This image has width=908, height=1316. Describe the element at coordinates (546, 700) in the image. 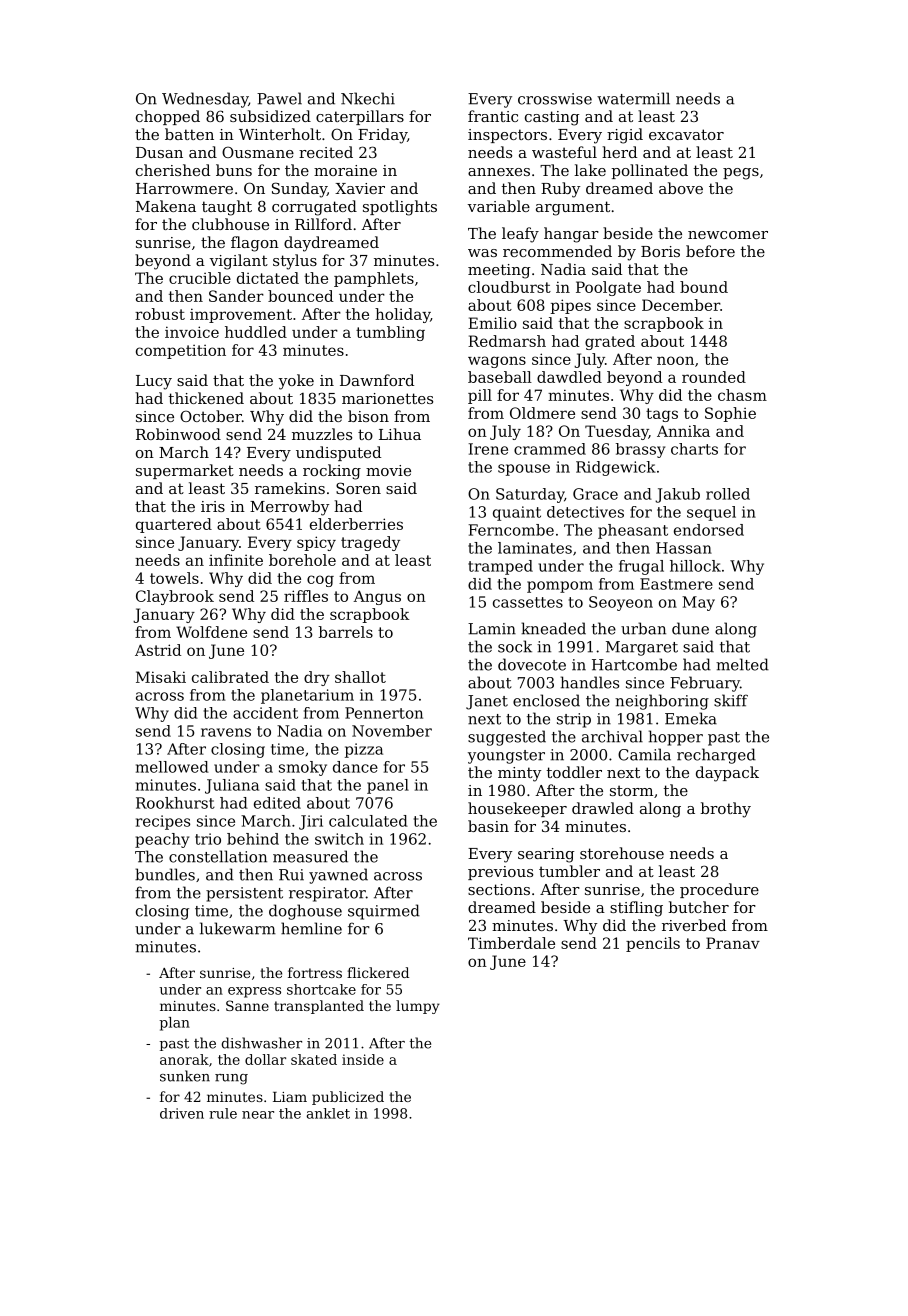

I see `enclosed` at that location.
